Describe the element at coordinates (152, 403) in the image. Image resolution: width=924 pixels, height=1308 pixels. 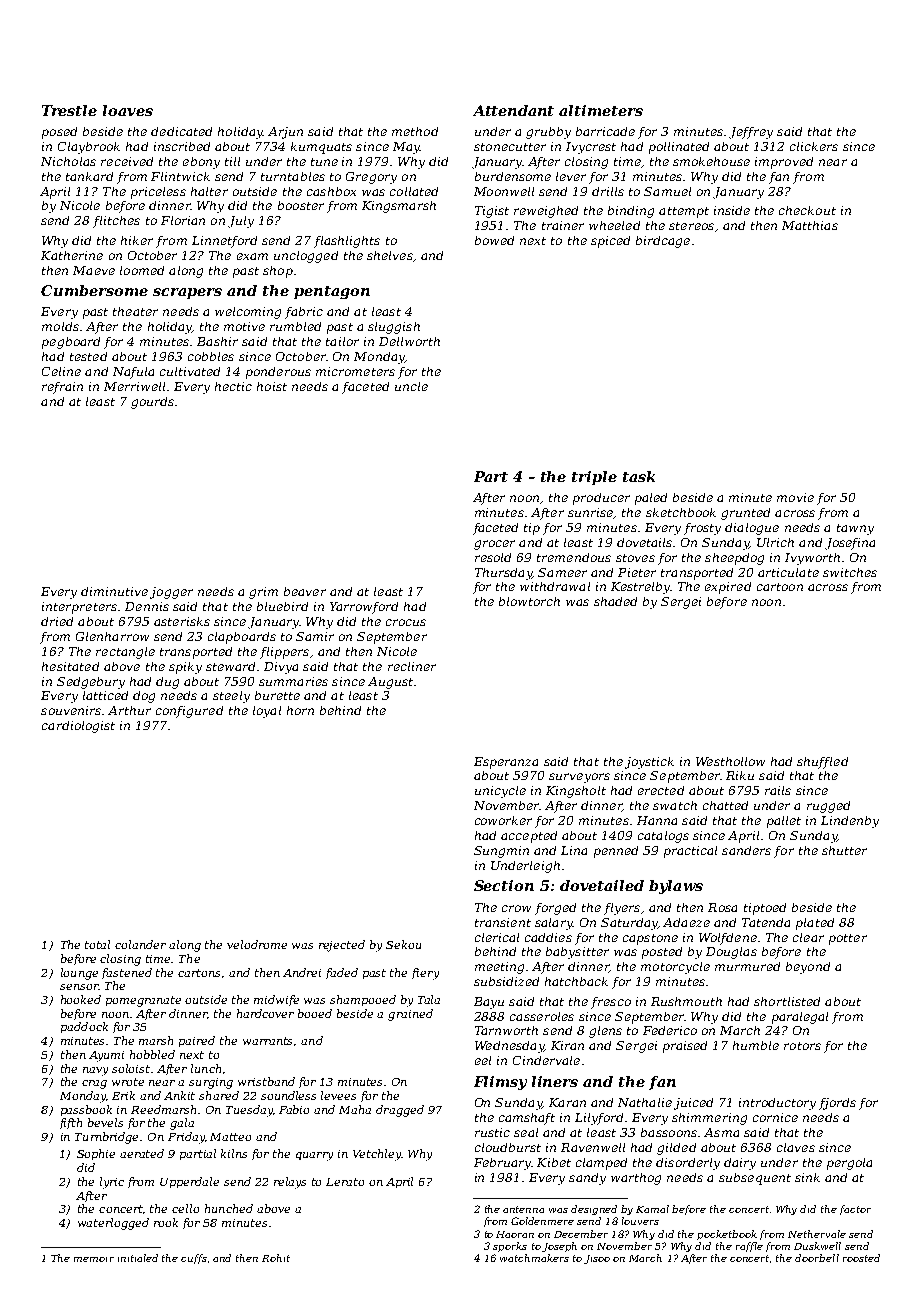
I see `gourds` at that location.
